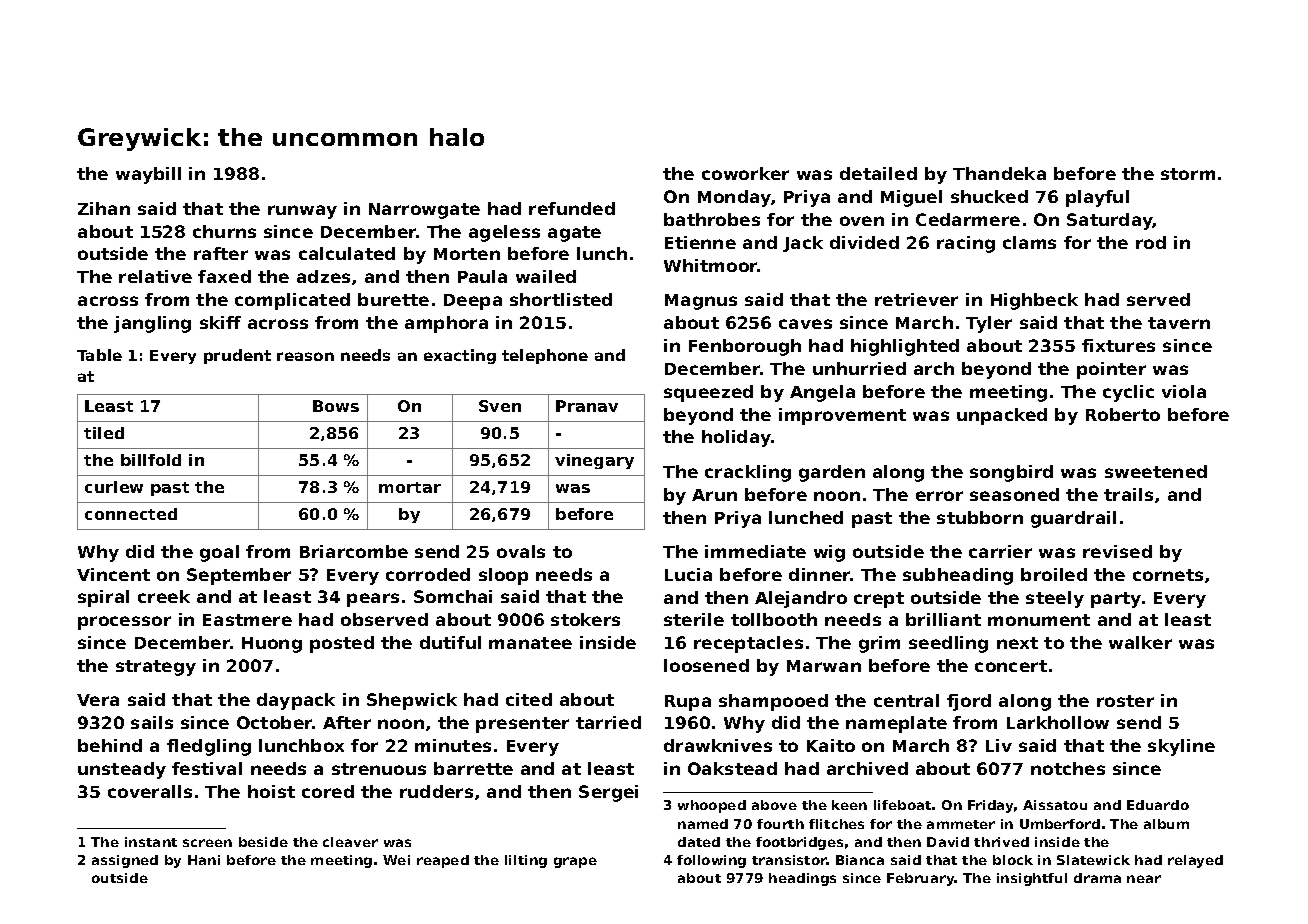  Describe the element at coordinates (148, 175) in the screenshot. I see `waybill` at that location.
